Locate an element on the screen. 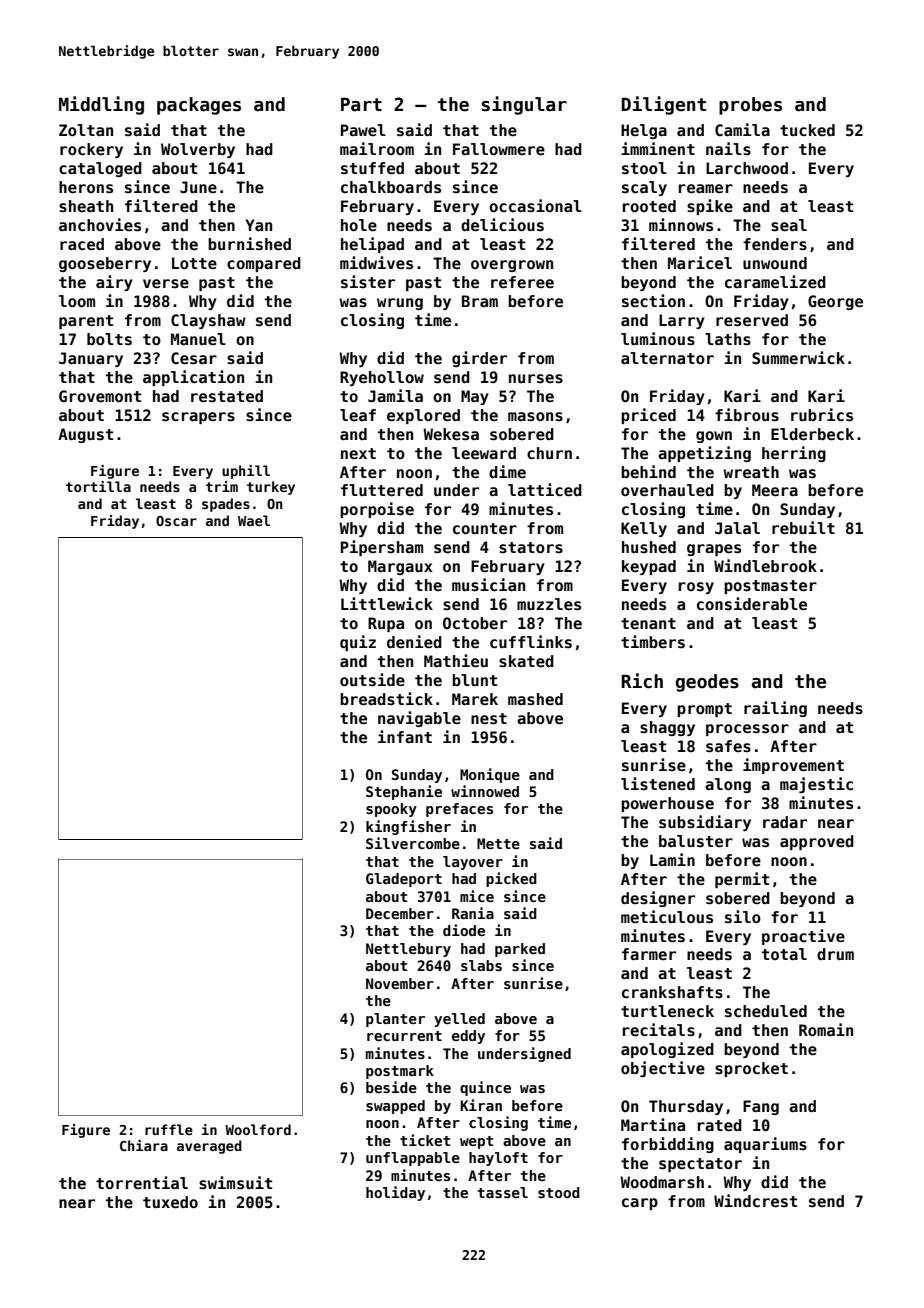 The image size is (924, 1308). leeward is located at coordinates (484, 453).
